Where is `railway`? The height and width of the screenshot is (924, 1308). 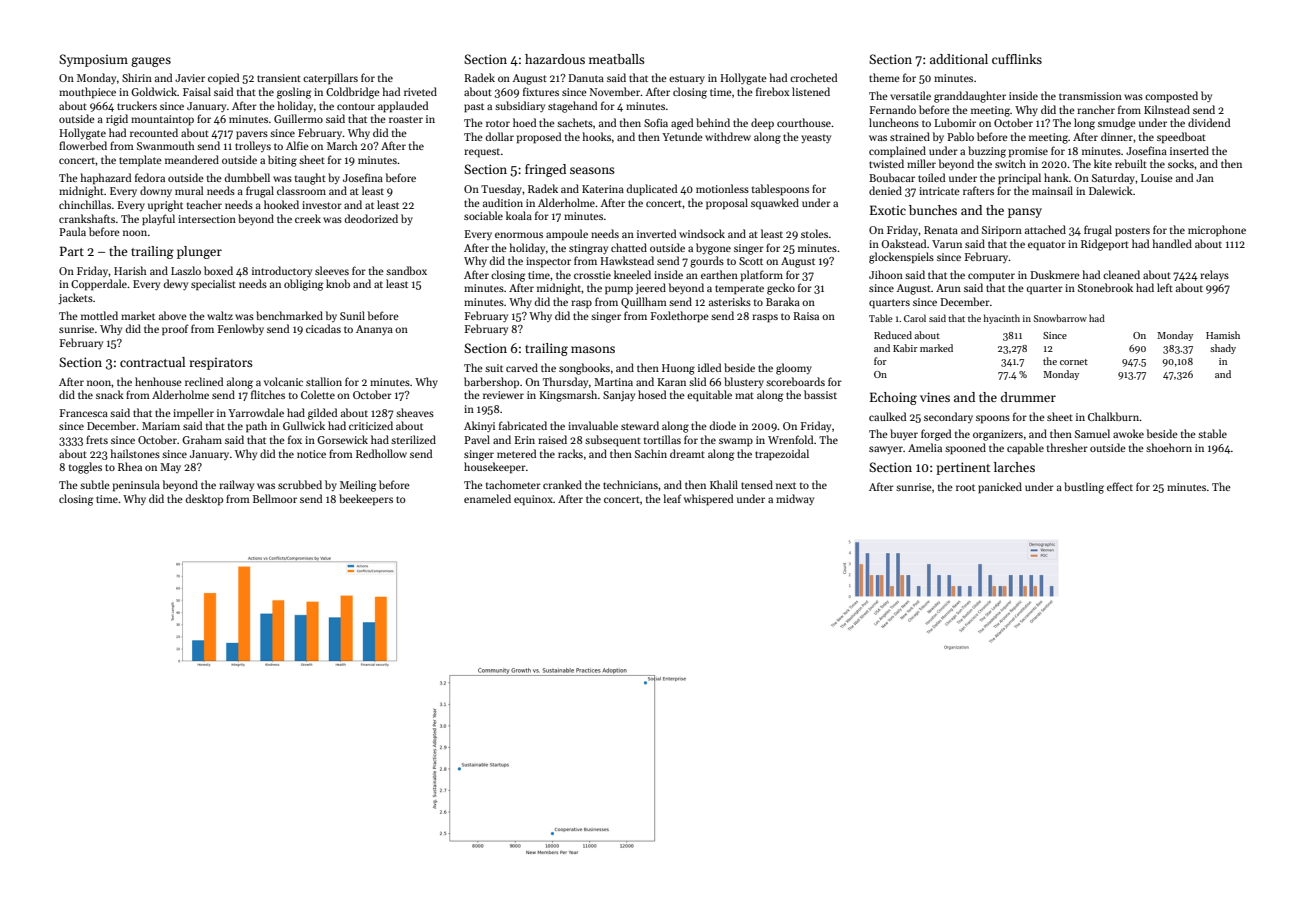 railway is located at coordinates (236, 485).
